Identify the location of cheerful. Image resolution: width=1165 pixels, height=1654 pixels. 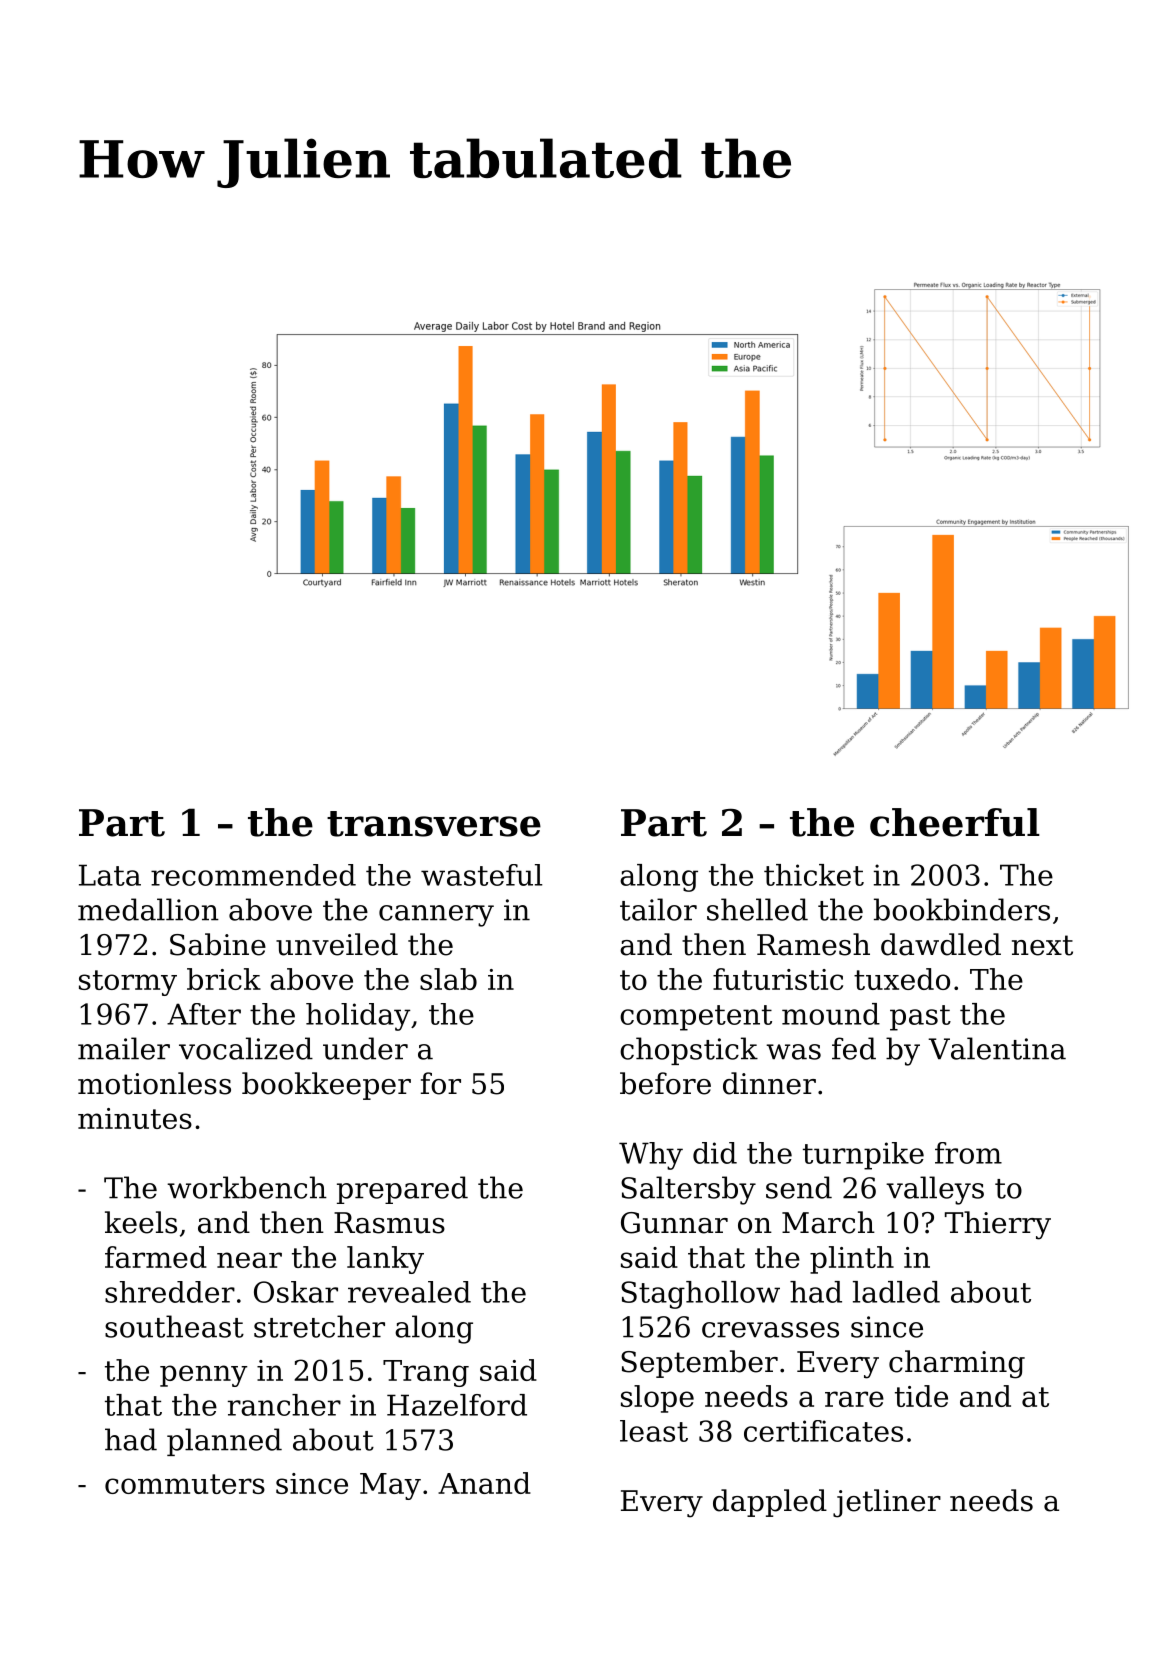
(955, 822).
